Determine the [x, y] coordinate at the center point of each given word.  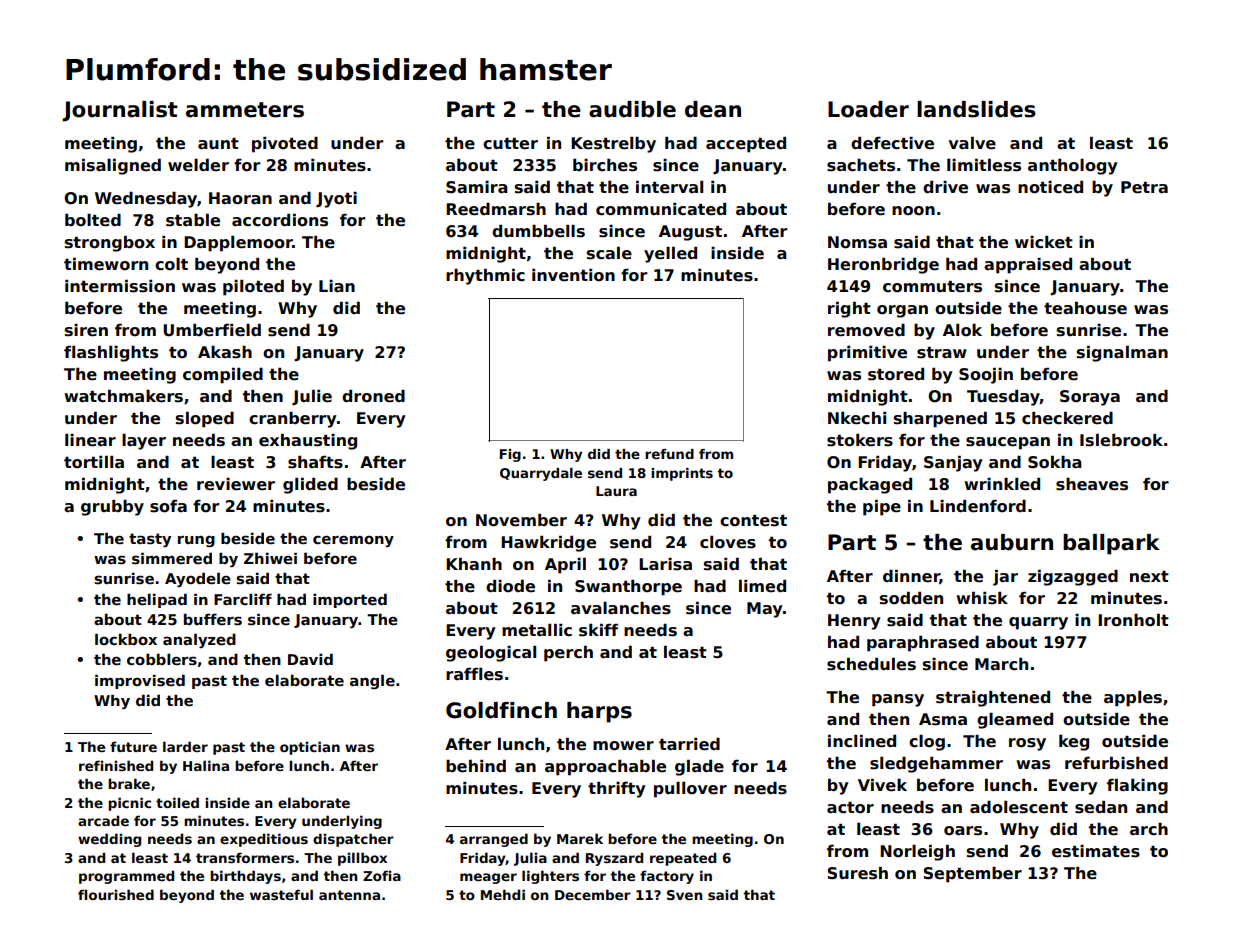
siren [86, 330]
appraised [1028, 266]
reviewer [236, 484]
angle [372, 681]
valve [972, 143]
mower [623, 746]
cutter [510, 144]
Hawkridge [548, 544]
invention [573, 275]
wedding [109, 840]
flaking [1137, 787]
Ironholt [1133, 620]
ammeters [245, 110]
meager [488, 878]
